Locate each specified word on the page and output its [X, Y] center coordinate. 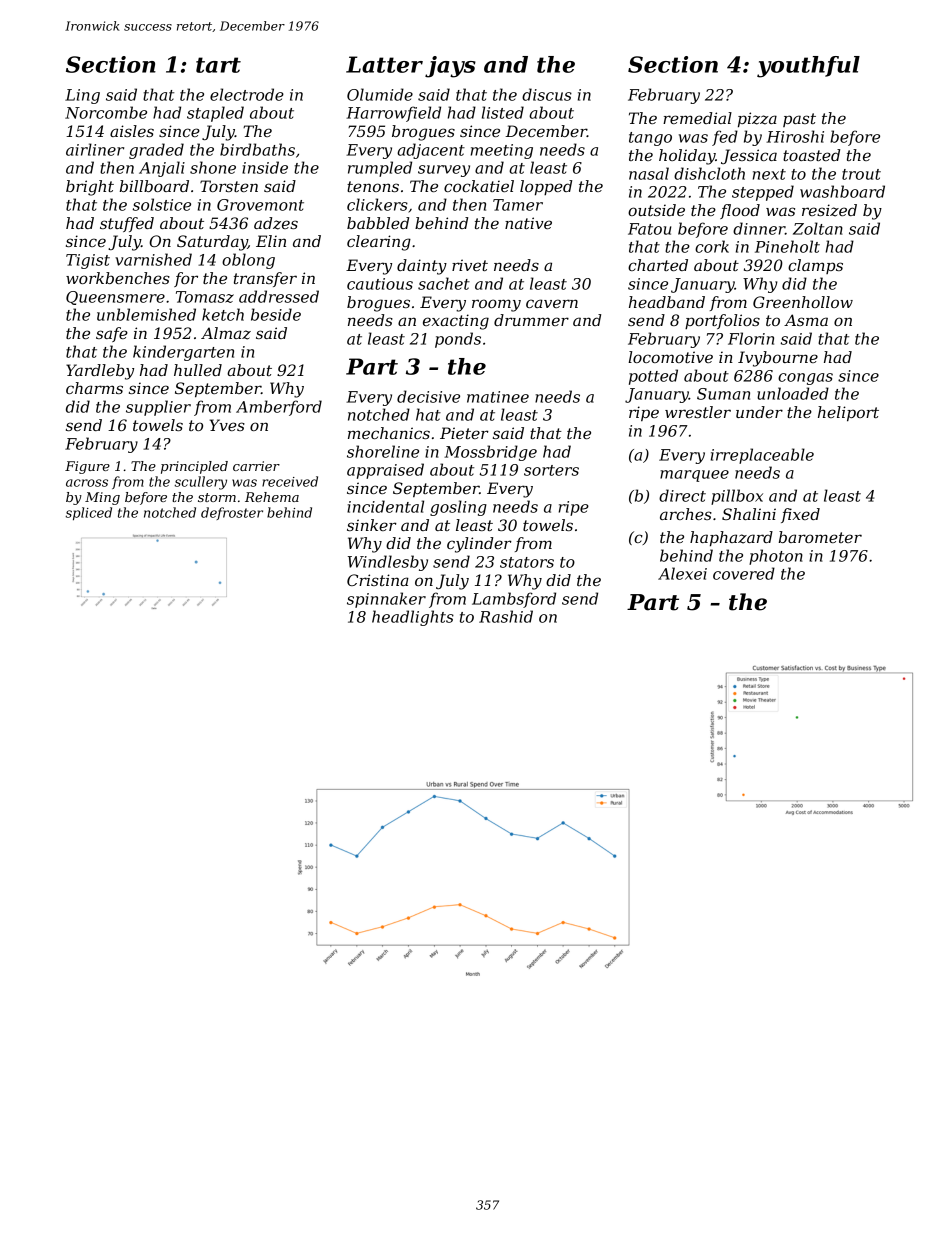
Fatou [649, 229]
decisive [428, 396]
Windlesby [388, 563]
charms [94, 388]
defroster [232, 513]
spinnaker [386, 600]
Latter [384, 64]
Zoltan [818, 228]
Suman [723, 394]
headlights [413, 618]
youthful [808, 67]
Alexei [682, 573]
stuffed [127, 224]
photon [776, 557]
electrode [247, 94]
